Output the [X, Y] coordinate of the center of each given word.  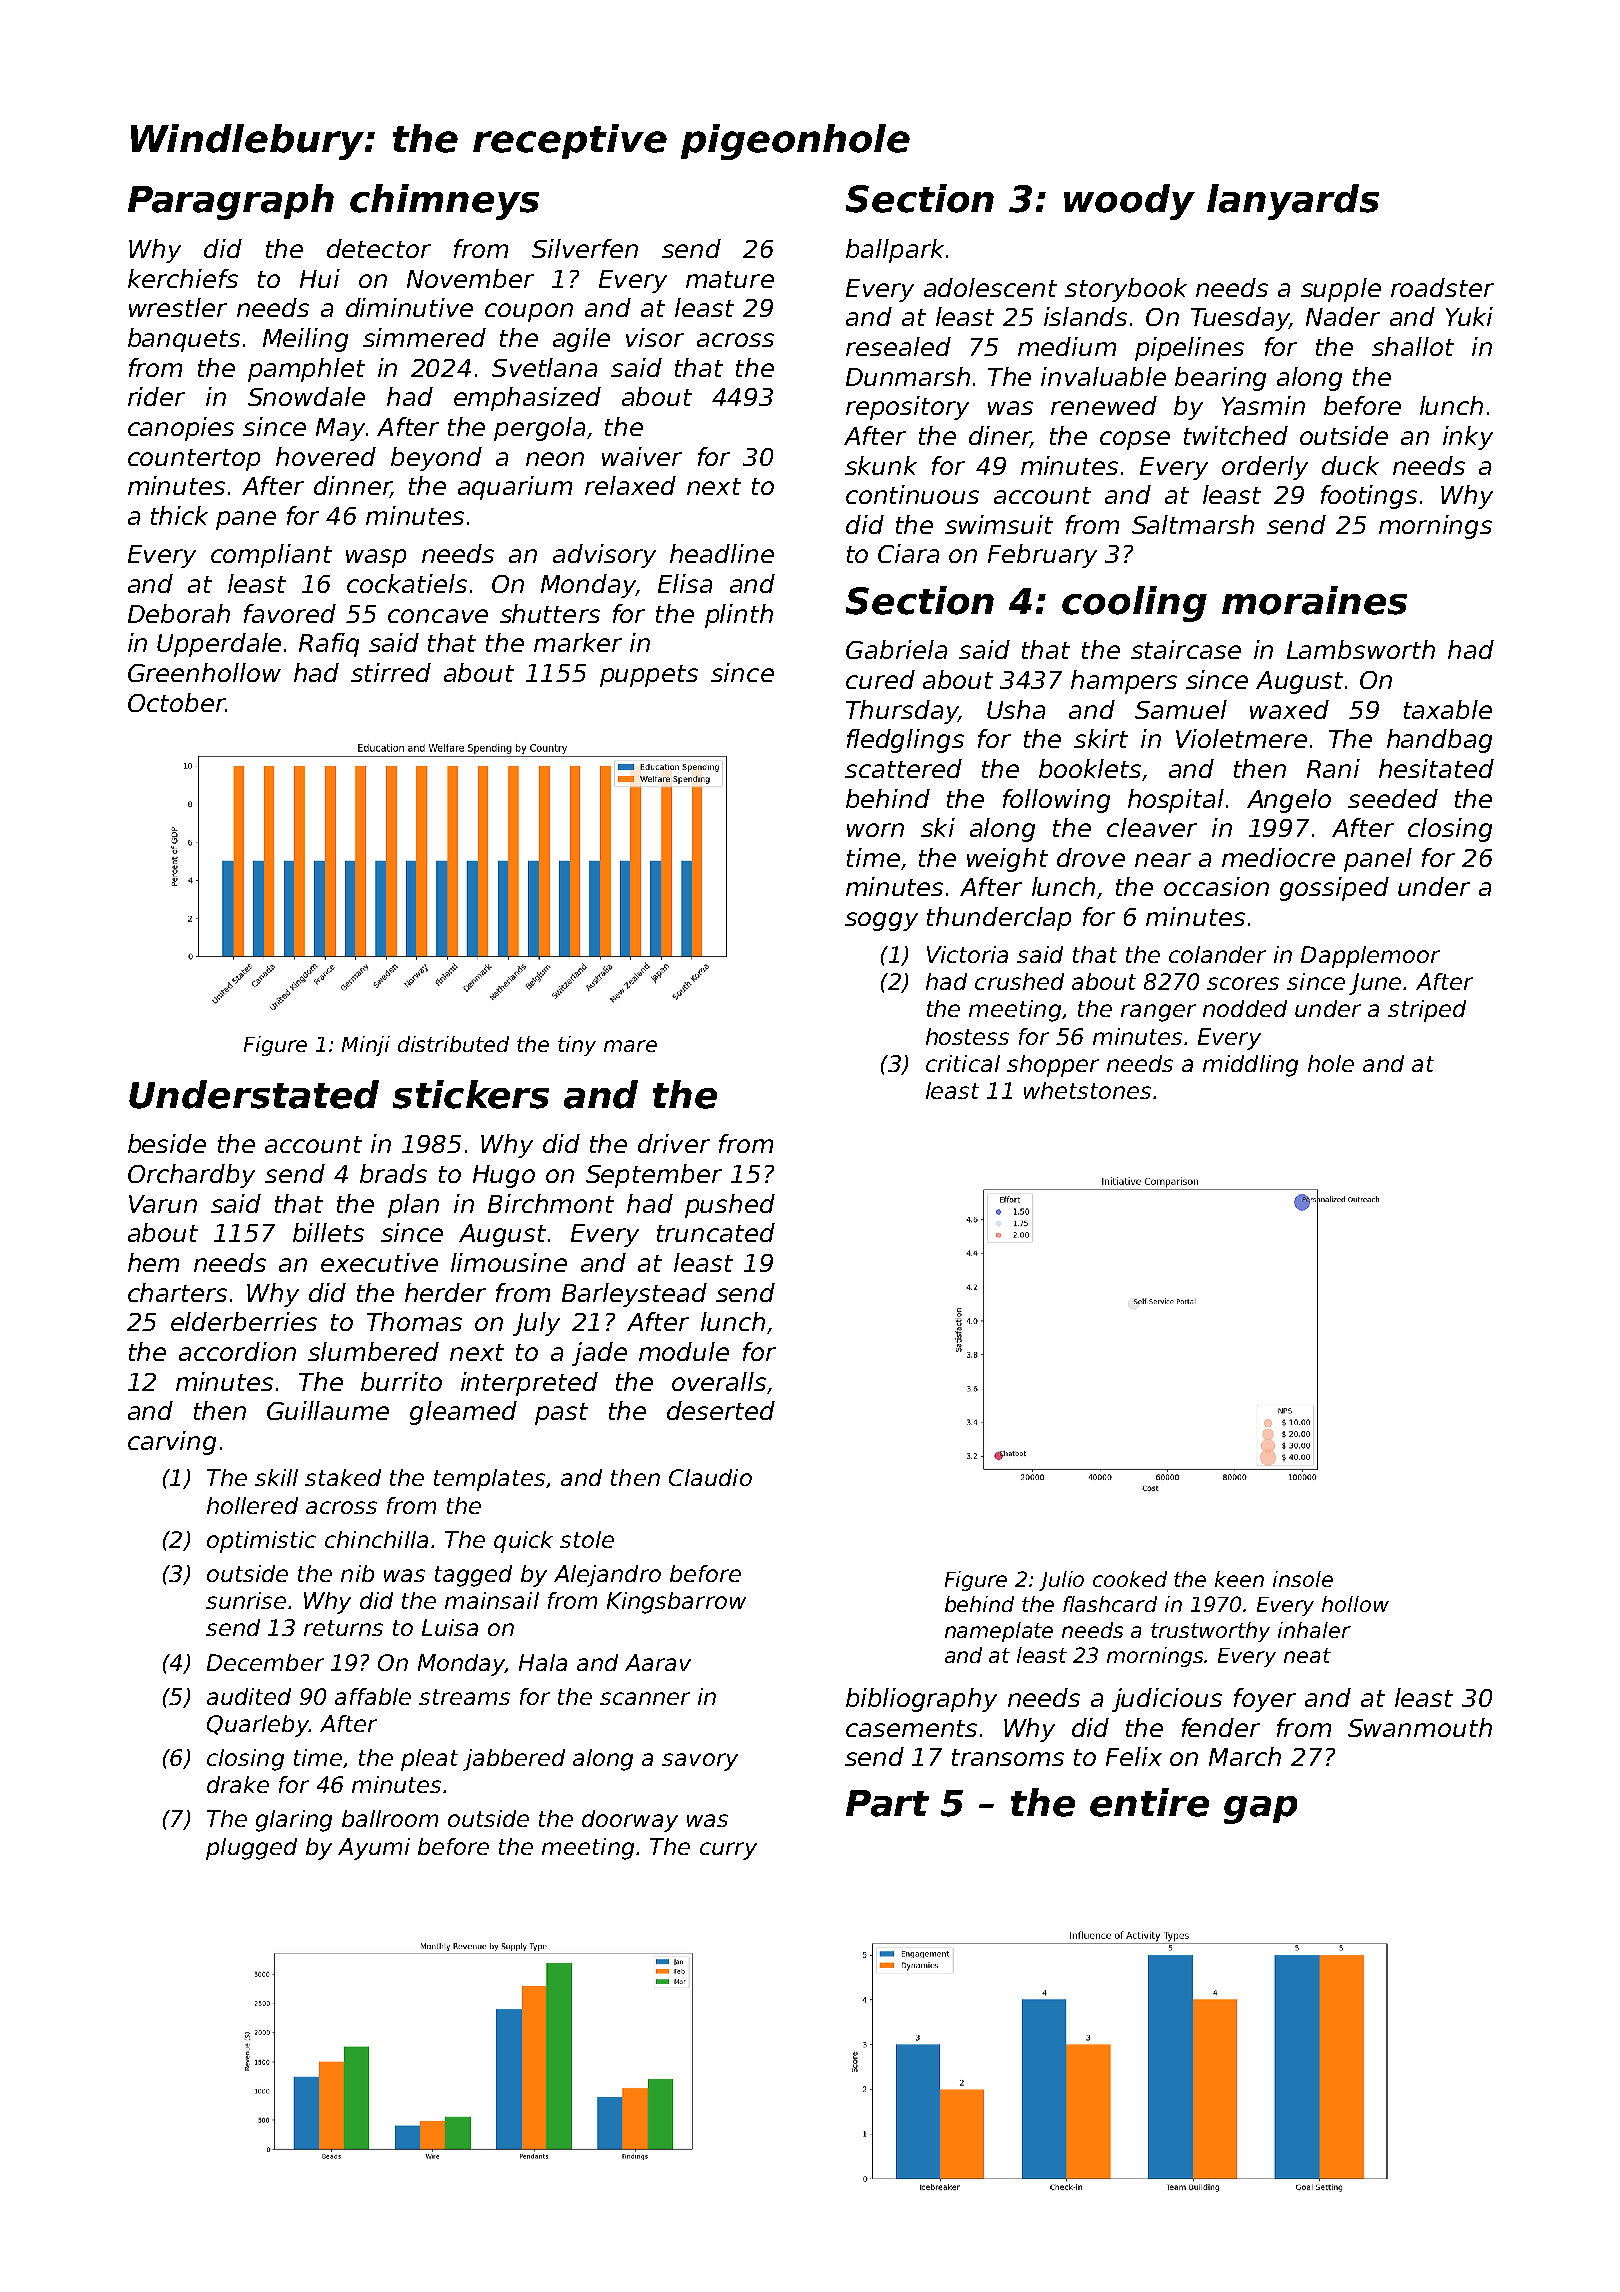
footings [1369, 497]
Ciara [908, 553]
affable [373, 1696]
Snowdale [306, 396]
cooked [1130, 1579]
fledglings [905, 741]
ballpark [895, 251]
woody [1129, 202]
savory [700, 1762]
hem [153, 1262]
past [561, 1414]
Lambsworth [1361, 649]
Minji [366, 1046]
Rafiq [329, 645]
